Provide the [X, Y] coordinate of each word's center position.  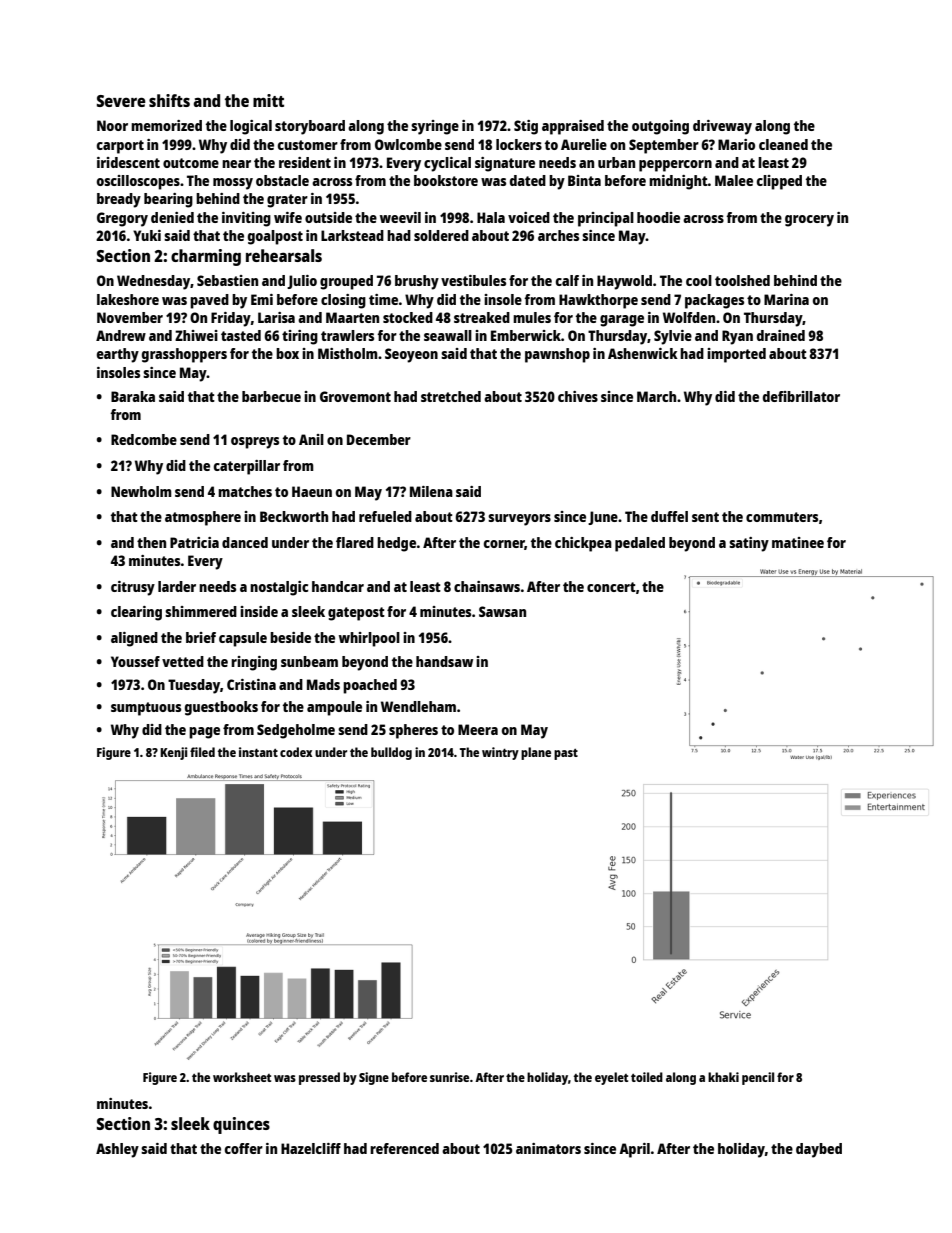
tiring [300, 337]
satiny [749, 544]
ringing [254, 663]
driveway [722, 127]
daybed [819, 1150]
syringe [435, 127]
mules [532, 317]
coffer [244, 1148]
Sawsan [502, 611]
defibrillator [801, 396]
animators [548, 1148]
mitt [268, 100]
